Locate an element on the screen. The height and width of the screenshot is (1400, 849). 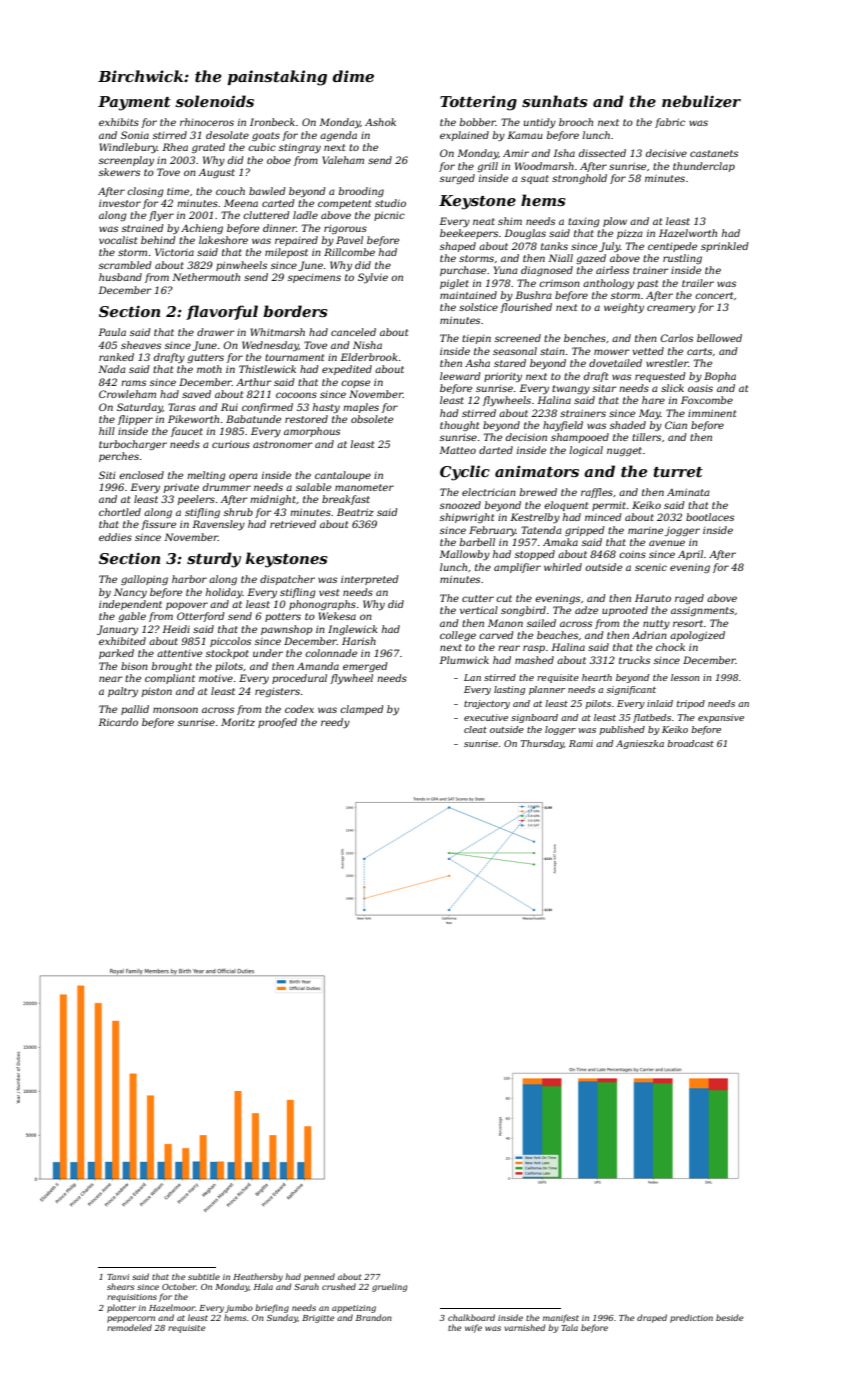
Niall is located at coordinates (560, 258).
